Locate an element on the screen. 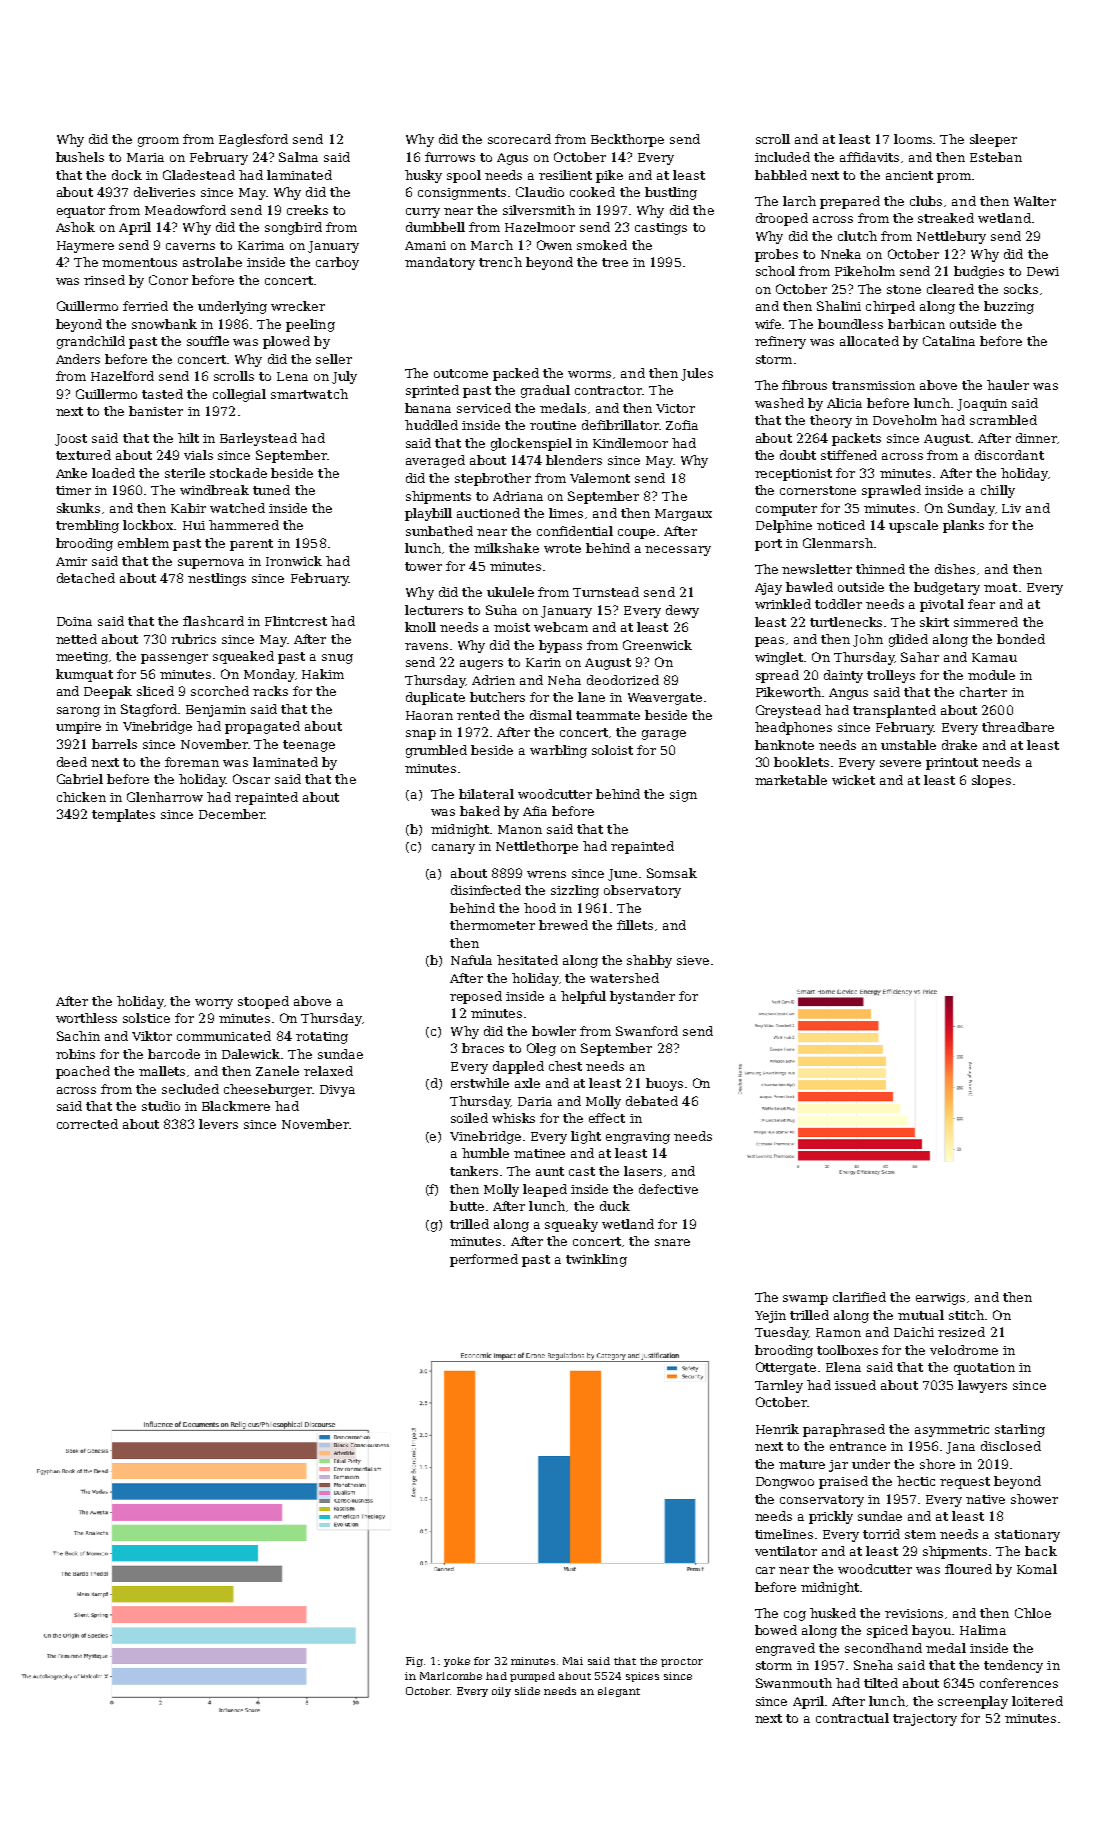 The image size is (1120, 1844). peeling is located at coordinates (310, 325).
